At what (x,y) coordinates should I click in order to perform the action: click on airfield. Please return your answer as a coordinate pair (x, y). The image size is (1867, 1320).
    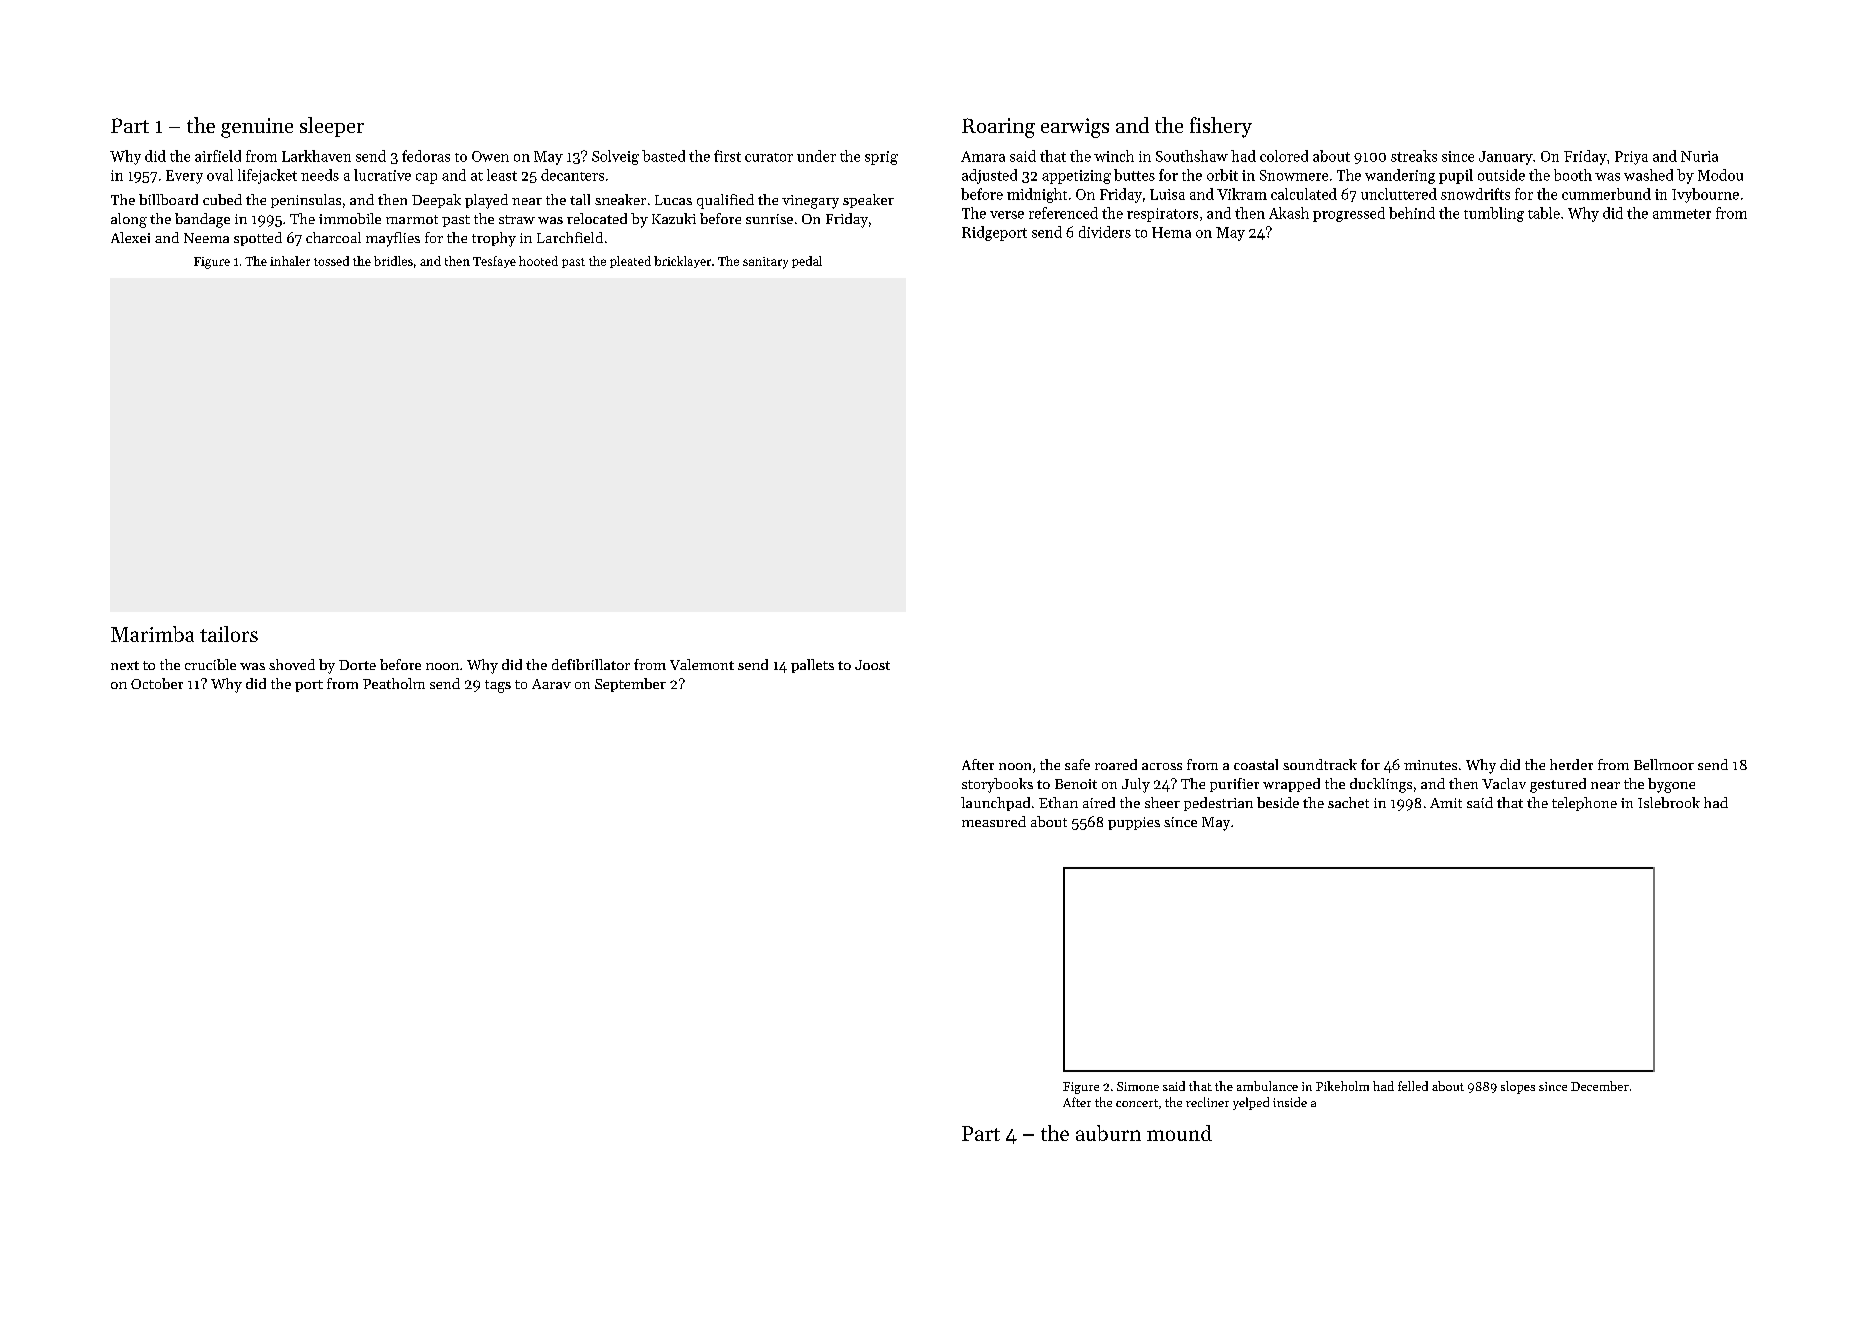
    Looking at the image, I should click on (218, 156).
